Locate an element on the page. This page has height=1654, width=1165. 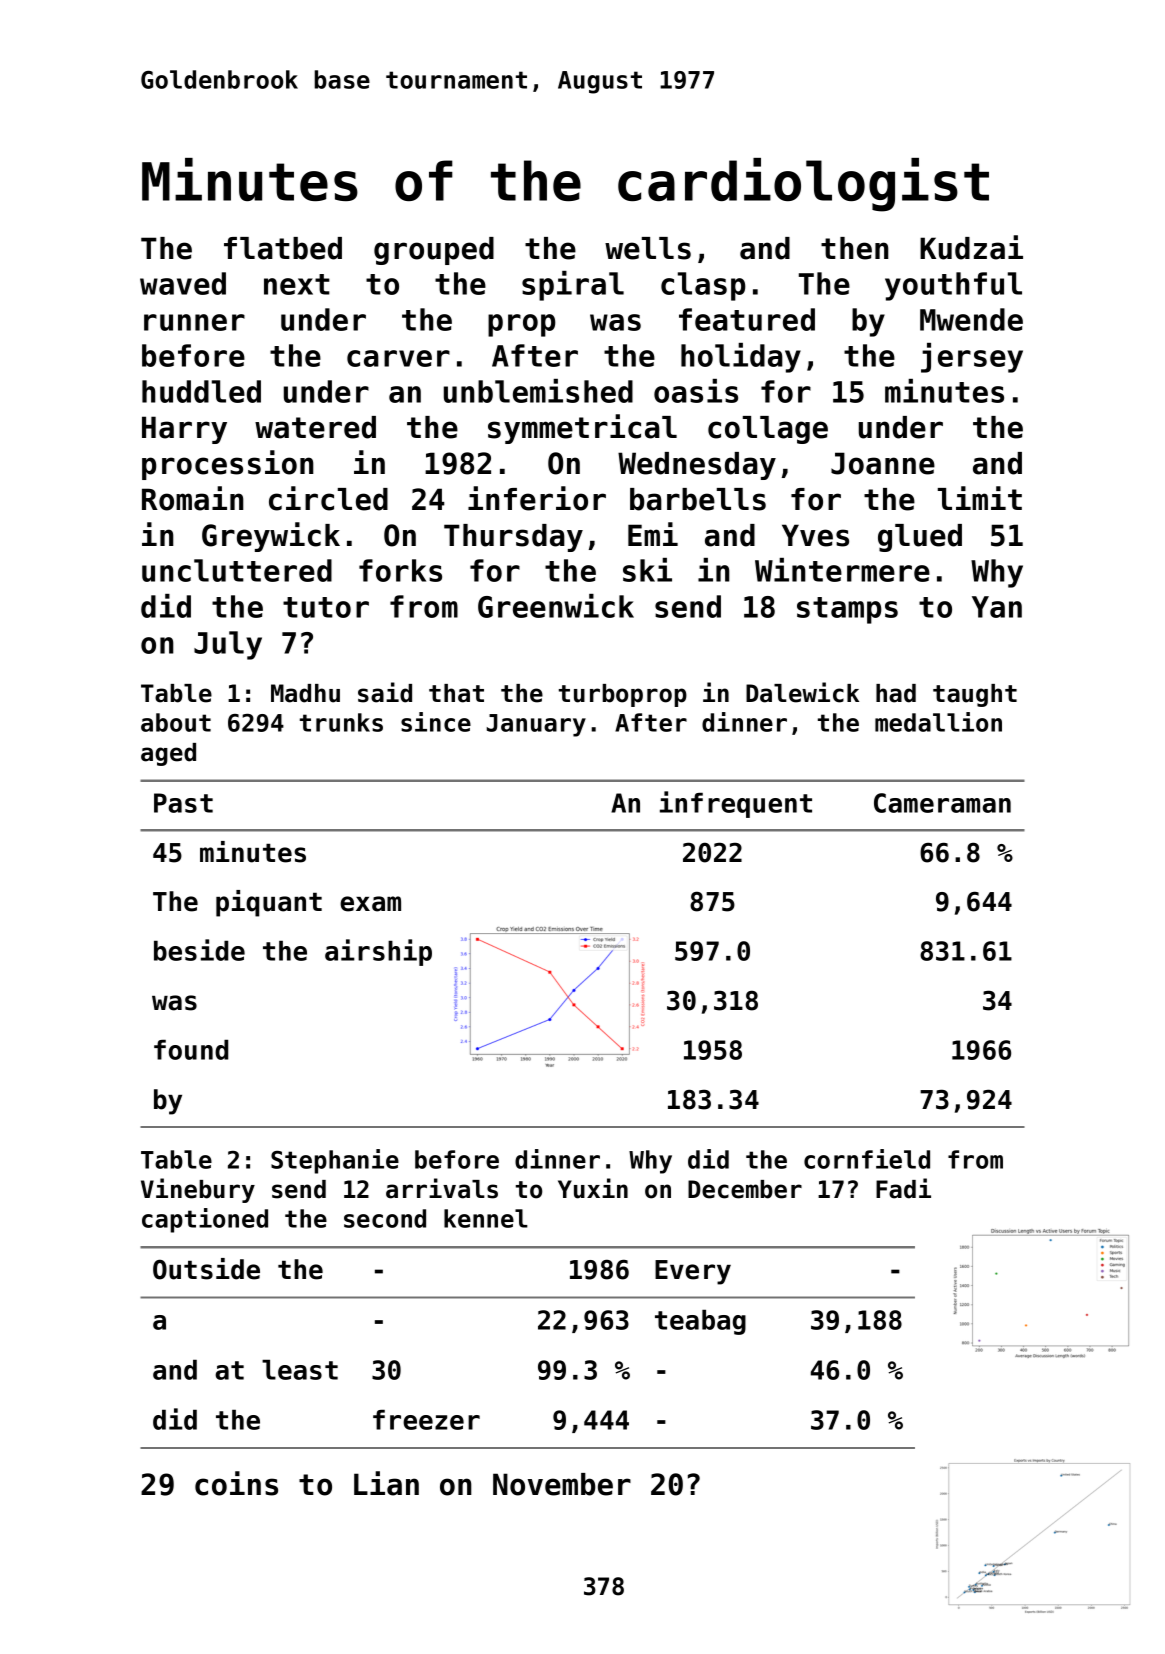
barbells is located at coordinates (698, 499).
